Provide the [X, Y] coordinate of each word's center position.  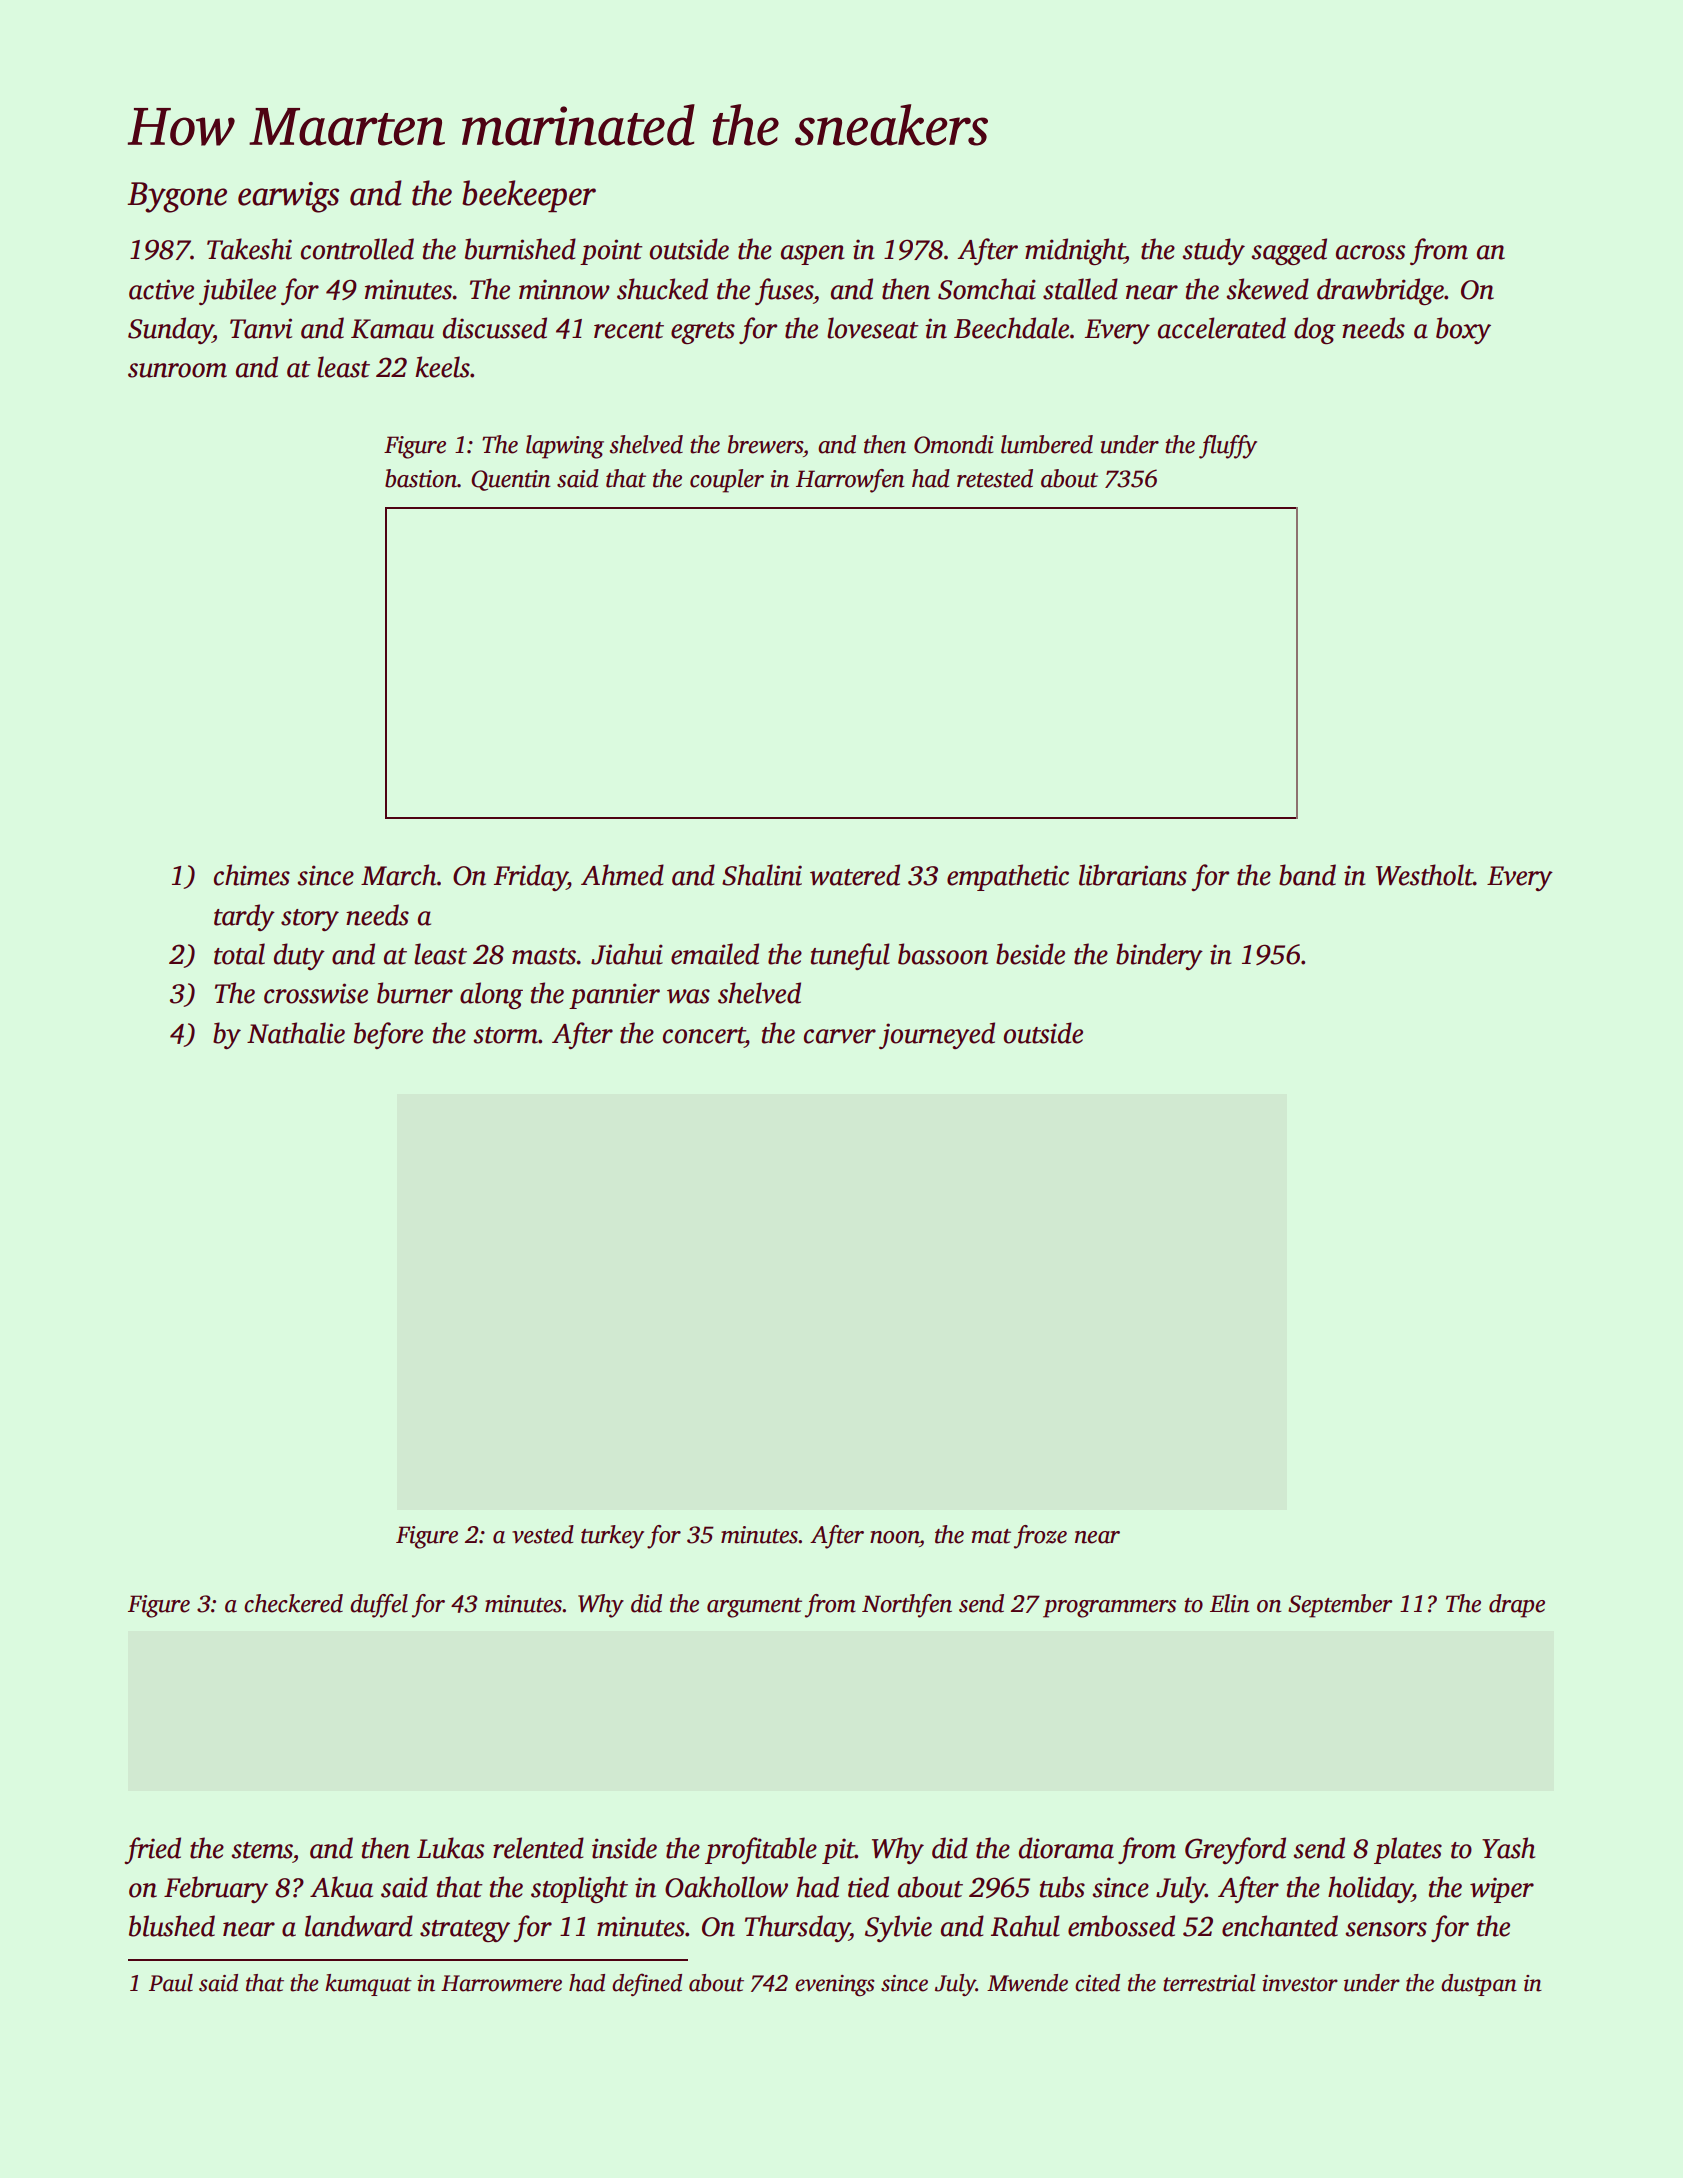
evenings [835, 1986]
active [161, 289]
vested [543, 1534]
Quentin [510, 480]
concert [704, 1035]
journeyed [937, 1035]
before [388, 1035]
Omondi [953, 444]
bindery [1159, 956]
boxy [1463, 330]
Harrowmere [501, 1983]
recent [629, 330]
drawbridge [1380, 291]
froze [1040, 1537]
